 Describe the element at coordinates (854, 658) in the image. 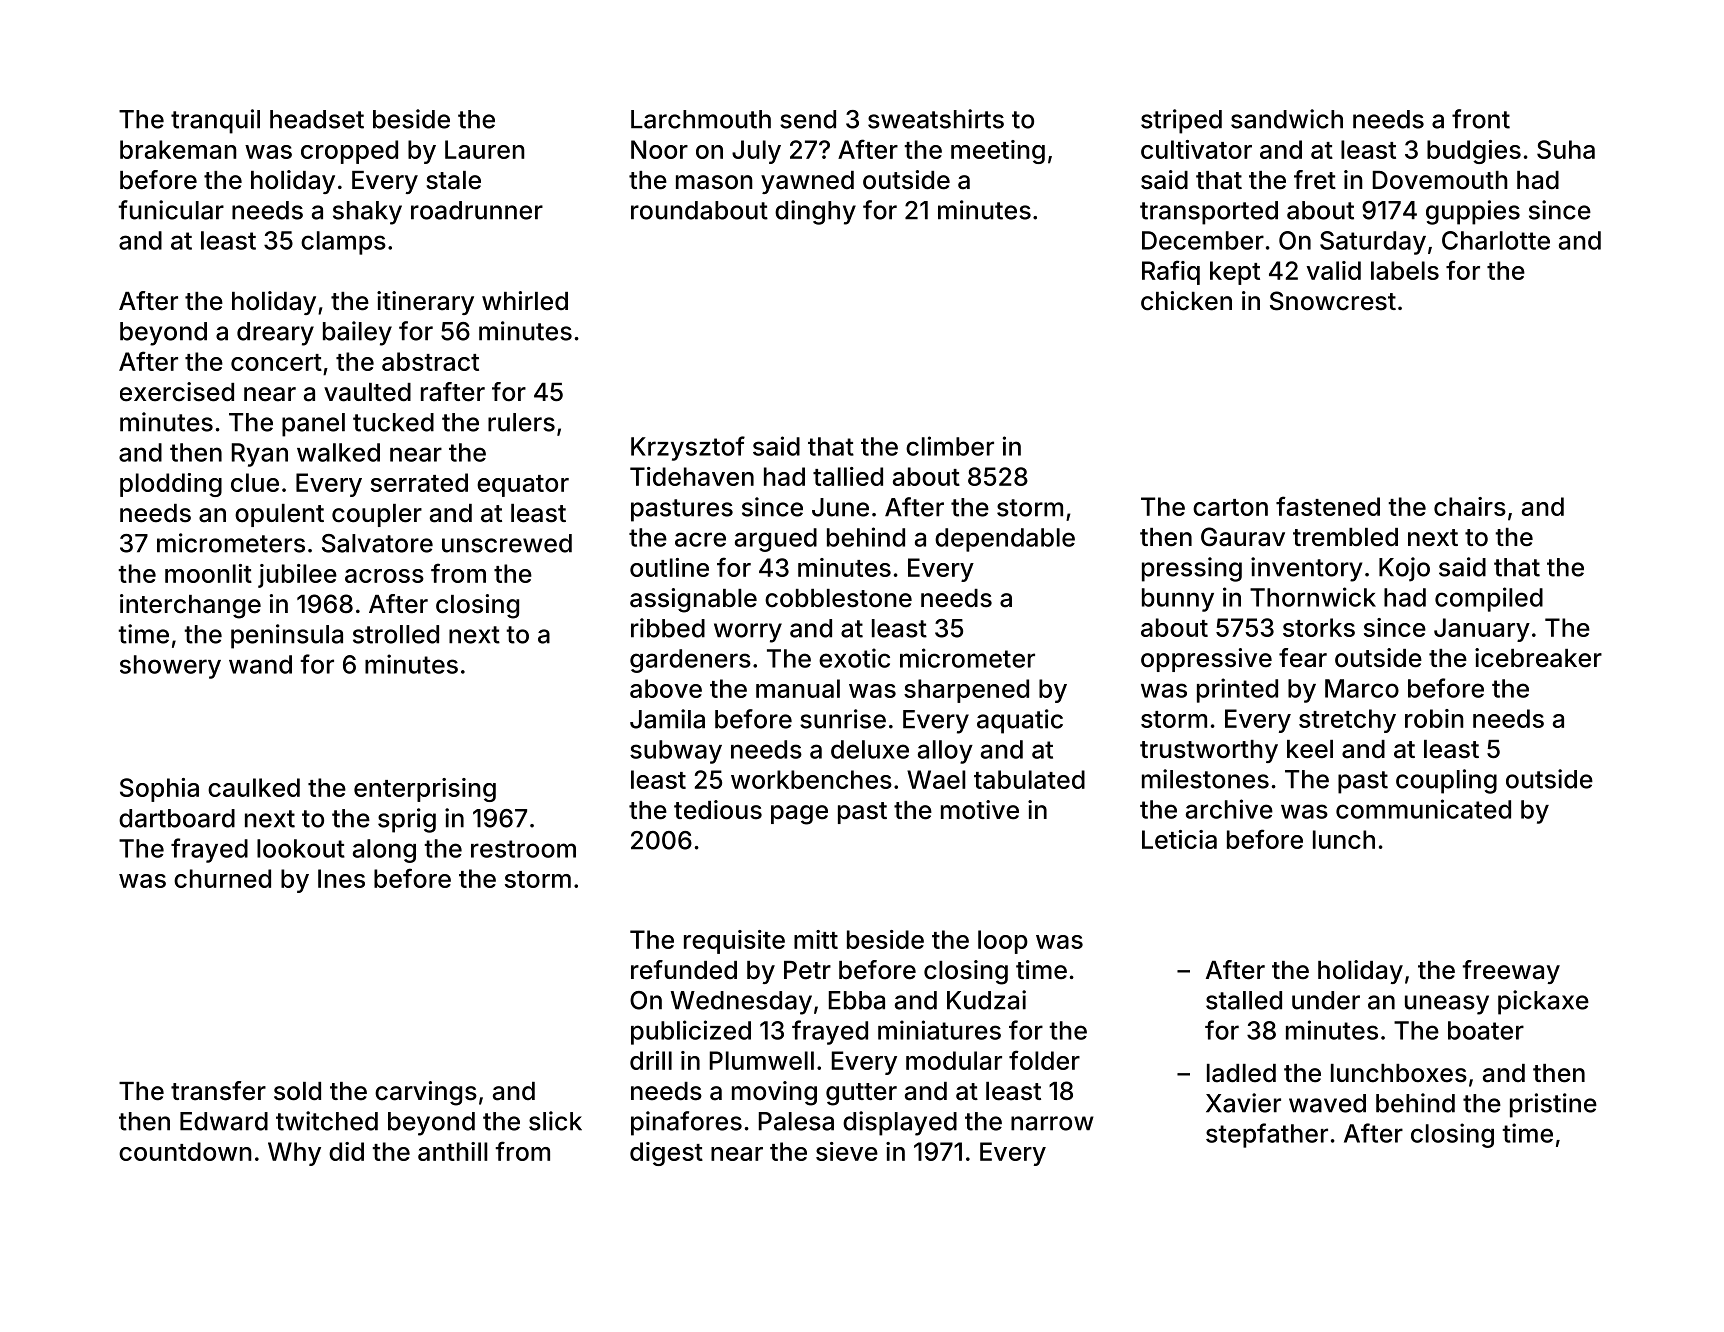

I see `exotic` at that location.
